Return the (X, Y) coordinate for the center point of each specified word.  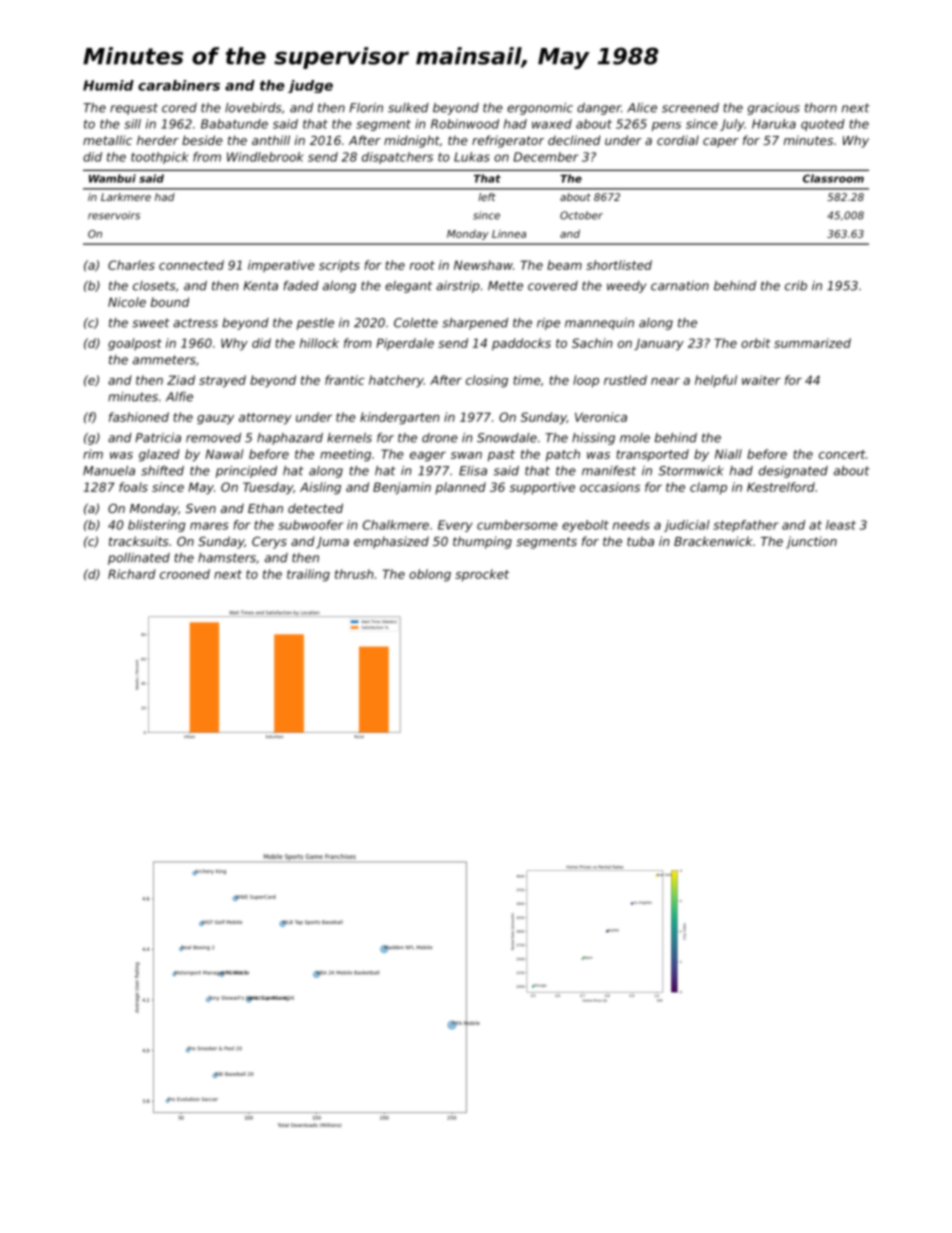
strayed (222, 381)
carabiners (179, 85)
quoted (823, 125)
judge (310, 86)
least (841, 525)
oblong (430, 575)
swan (466, 455)
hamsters (227, 558)
